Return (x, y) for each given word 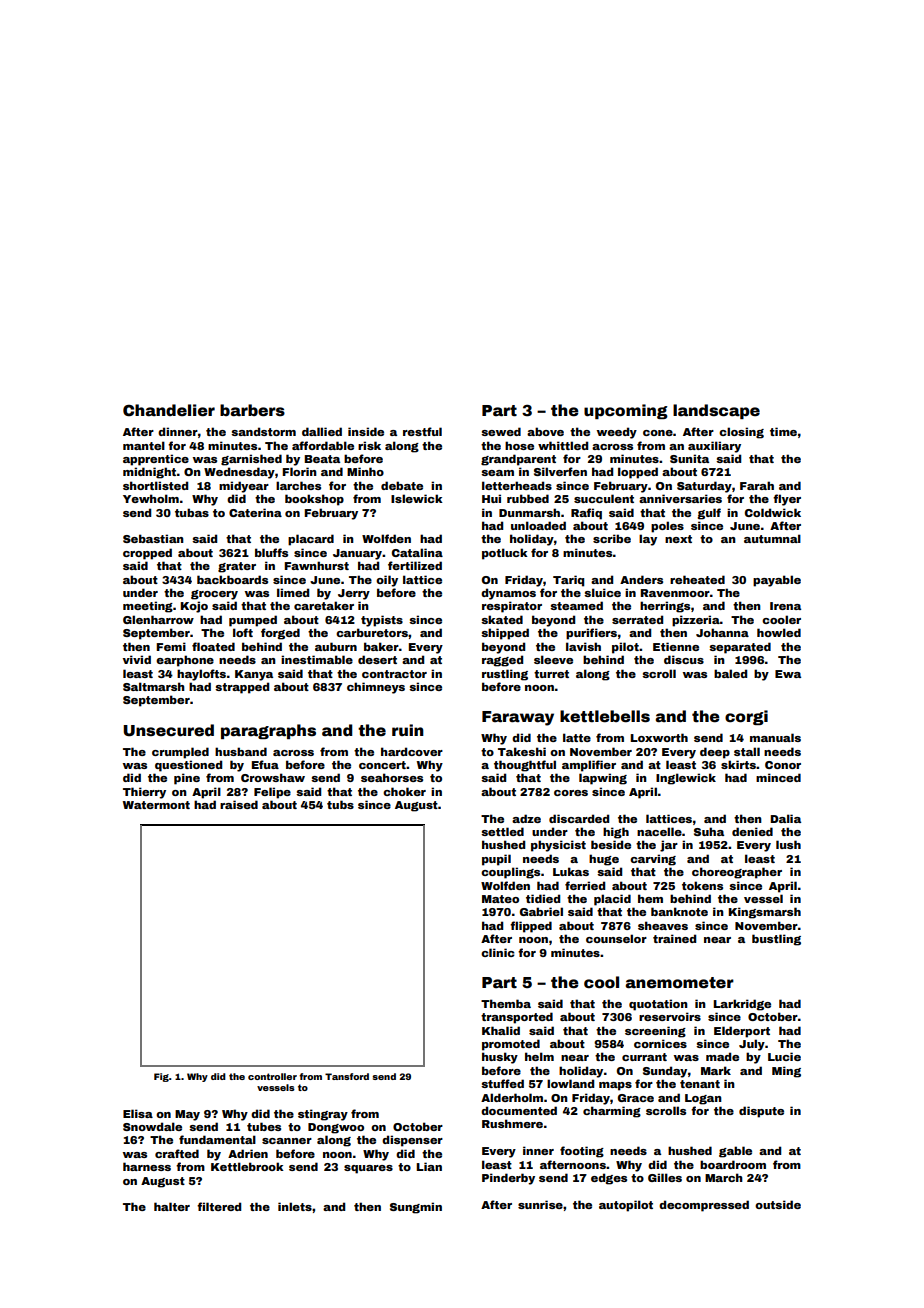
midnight (150, 473)
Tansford (347, 1076)
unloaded (538, 525)
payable (777, 581)
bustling (776, 940)
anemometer (679, 983)
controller (272, 1076)
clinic (498, 952)
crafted (177, 1153)
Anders (641, 579)
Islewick (417, 498)
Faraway (518, 718)
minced (778, 777)
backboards (232, 579)
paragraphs (268, 731)
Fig (161, 1077)
